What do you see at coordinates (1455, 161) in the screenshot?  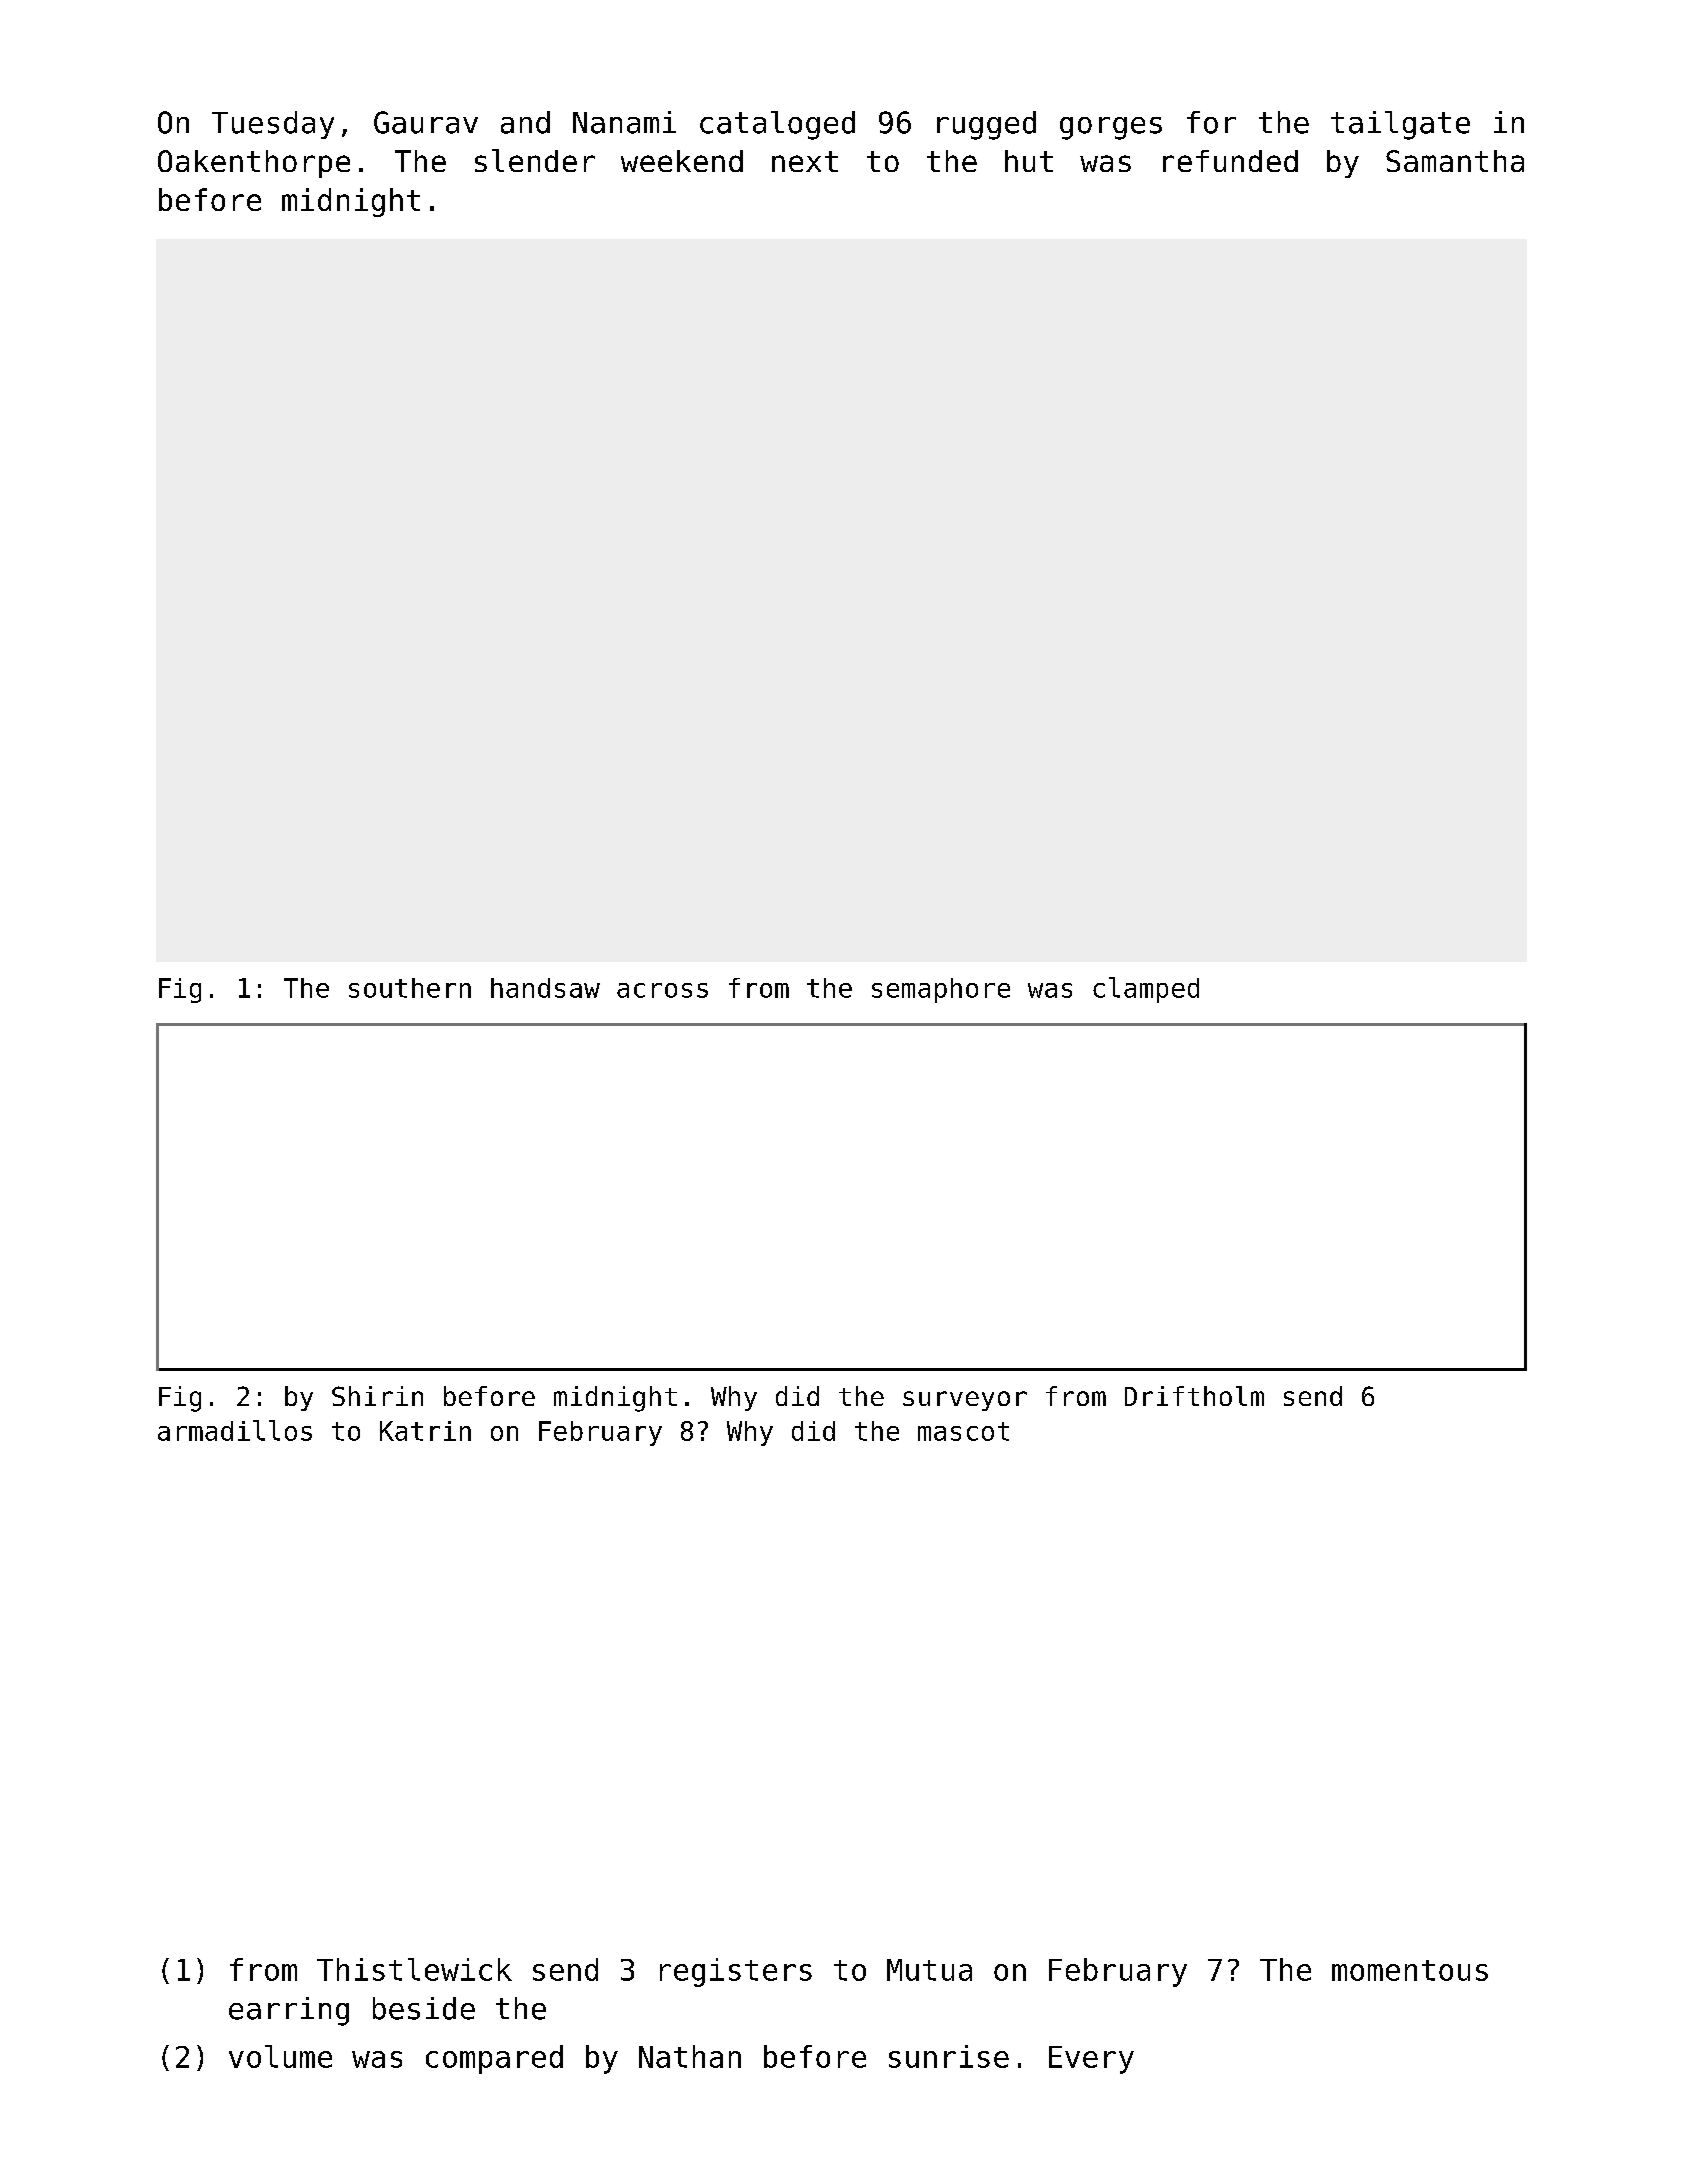 I see `Samantha` at bounding box center [1455, 161].
